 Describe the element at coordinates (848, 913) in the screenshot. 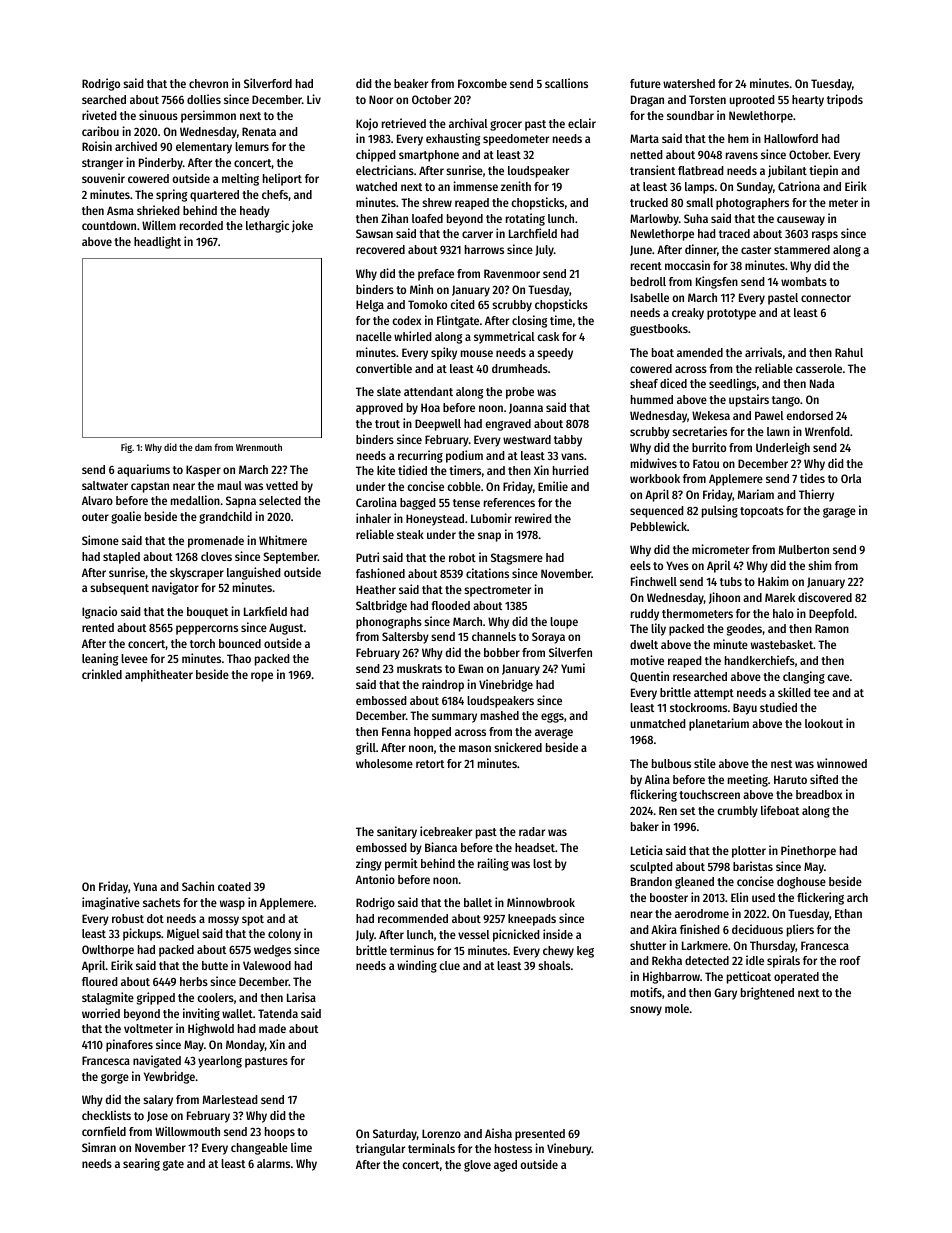

I see `Ethan` at that location.
